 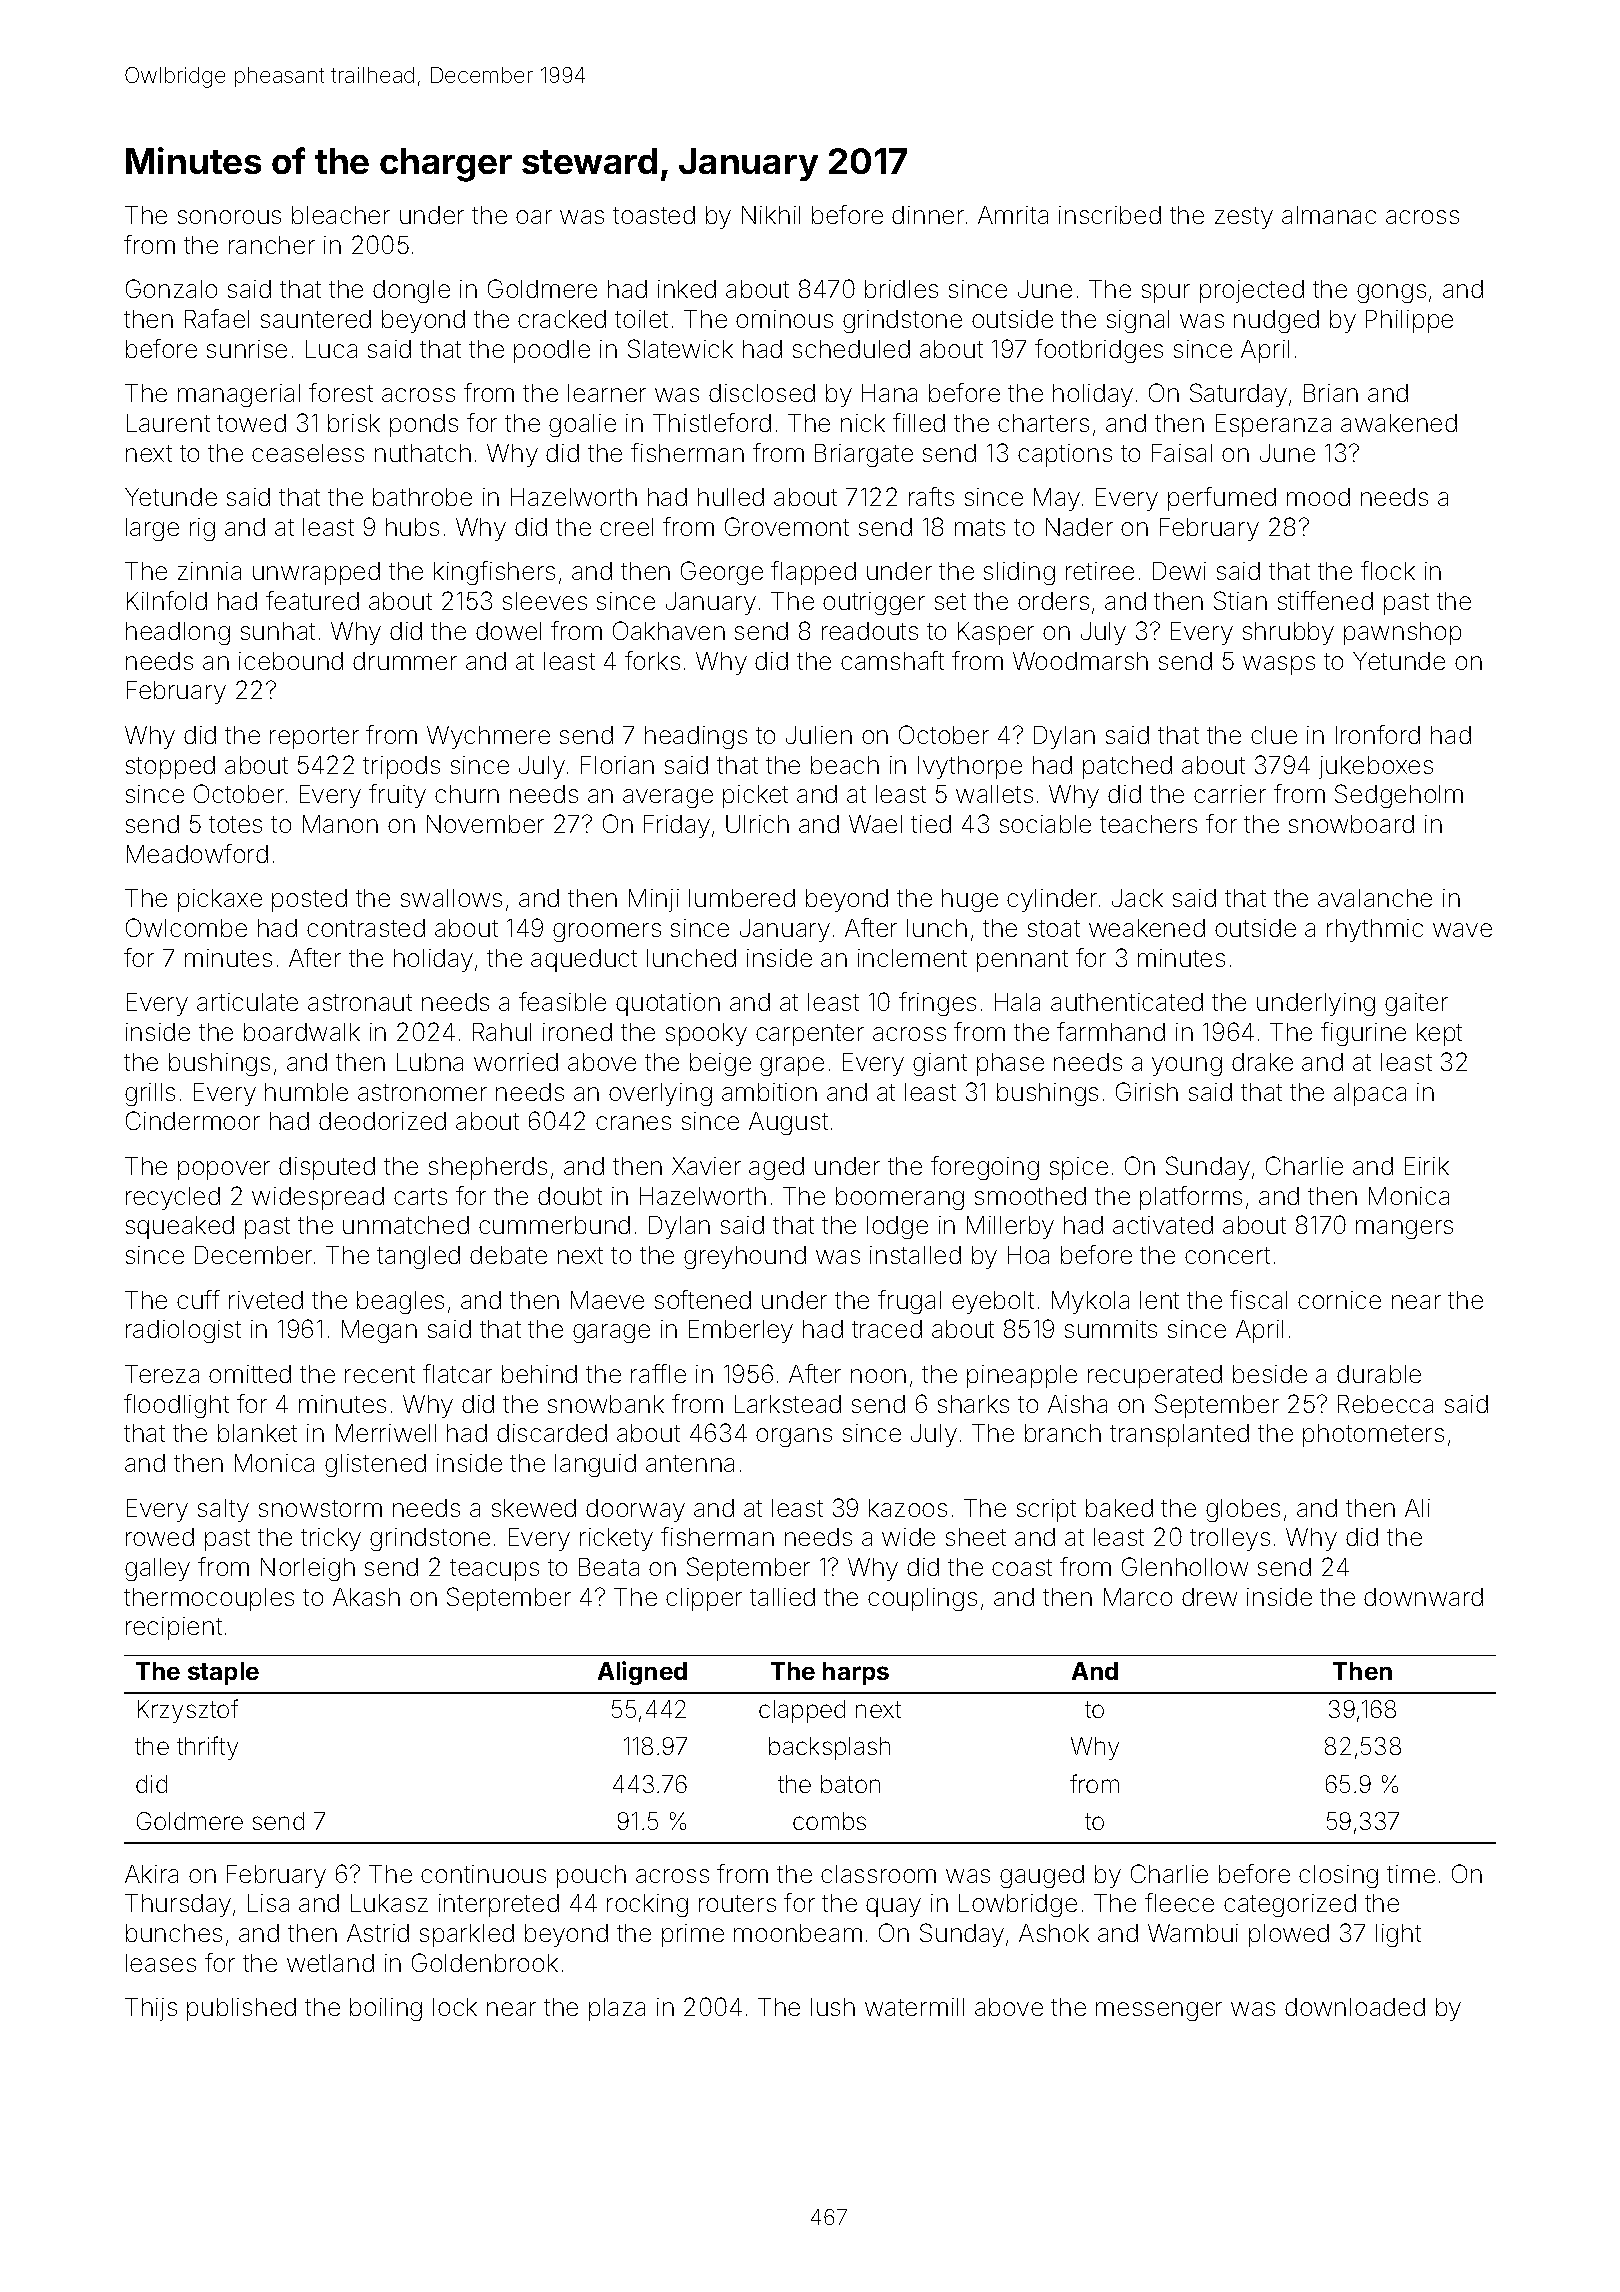 What do you see at coordinates (833, 2007) in the image?
I see `lush` at bounding box center [833, 2007].
